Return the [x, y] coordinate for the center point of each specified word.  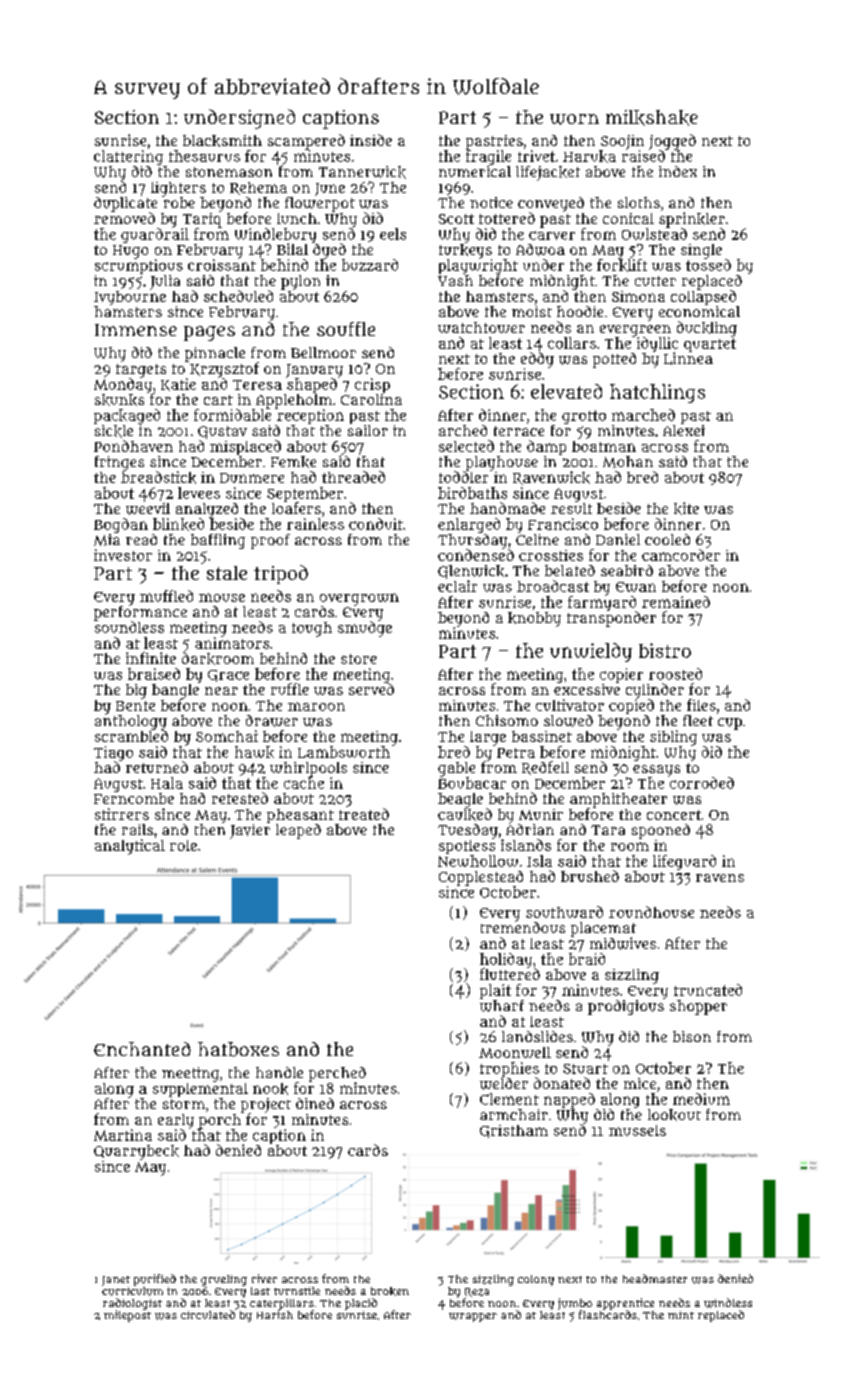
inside [371, 140]
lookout [674, 1115]
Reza [477, 1292]
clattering [128, 157]
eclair [457, 586]
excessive [587, 689]
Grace [228, 676]
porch [220, 1121]
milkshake [652, 118]
